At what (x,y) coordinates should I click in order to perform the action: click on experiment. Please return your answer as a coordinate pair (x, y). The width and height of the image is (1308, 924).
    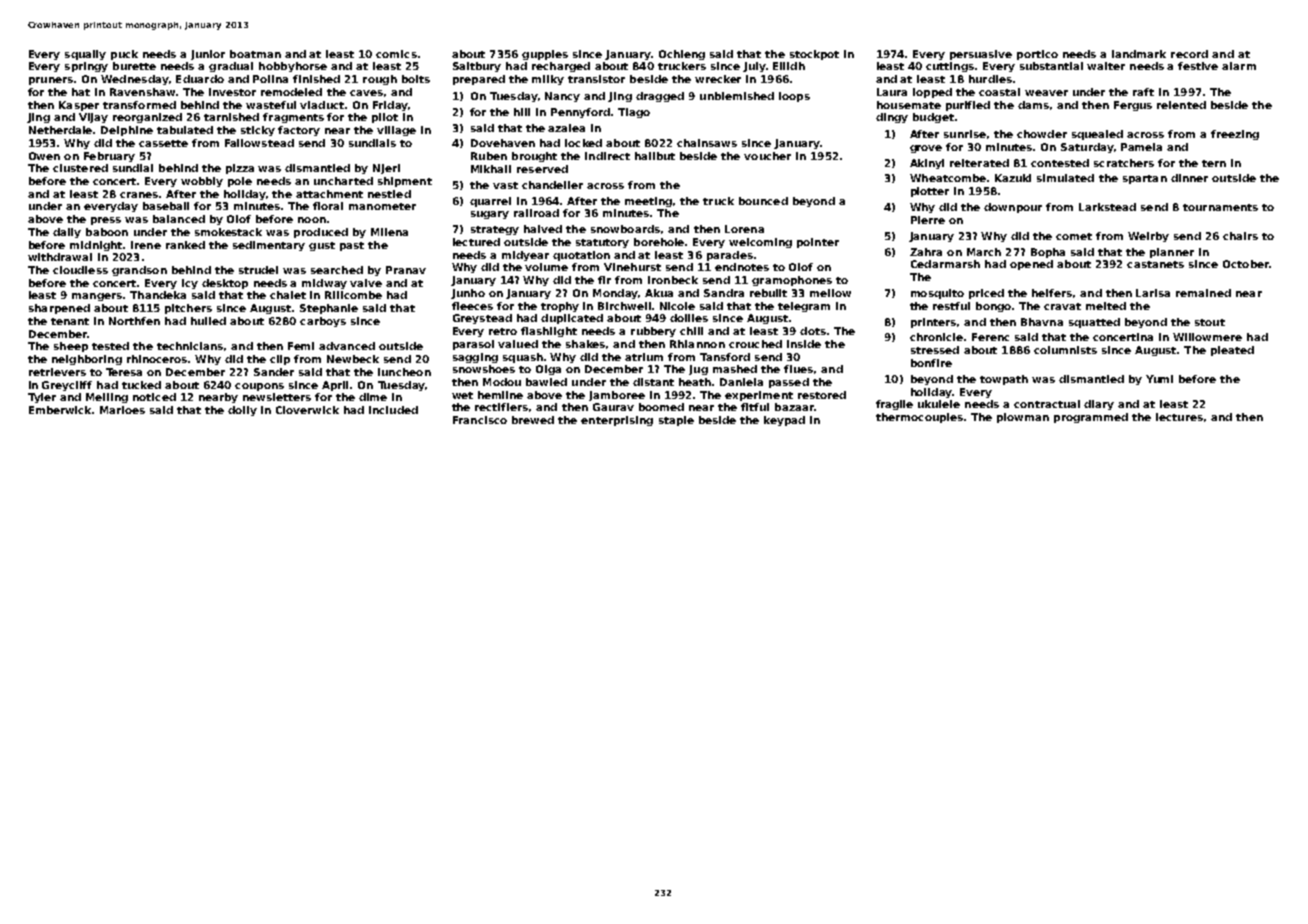
    Looking at the image, I should click on (759, 396).
